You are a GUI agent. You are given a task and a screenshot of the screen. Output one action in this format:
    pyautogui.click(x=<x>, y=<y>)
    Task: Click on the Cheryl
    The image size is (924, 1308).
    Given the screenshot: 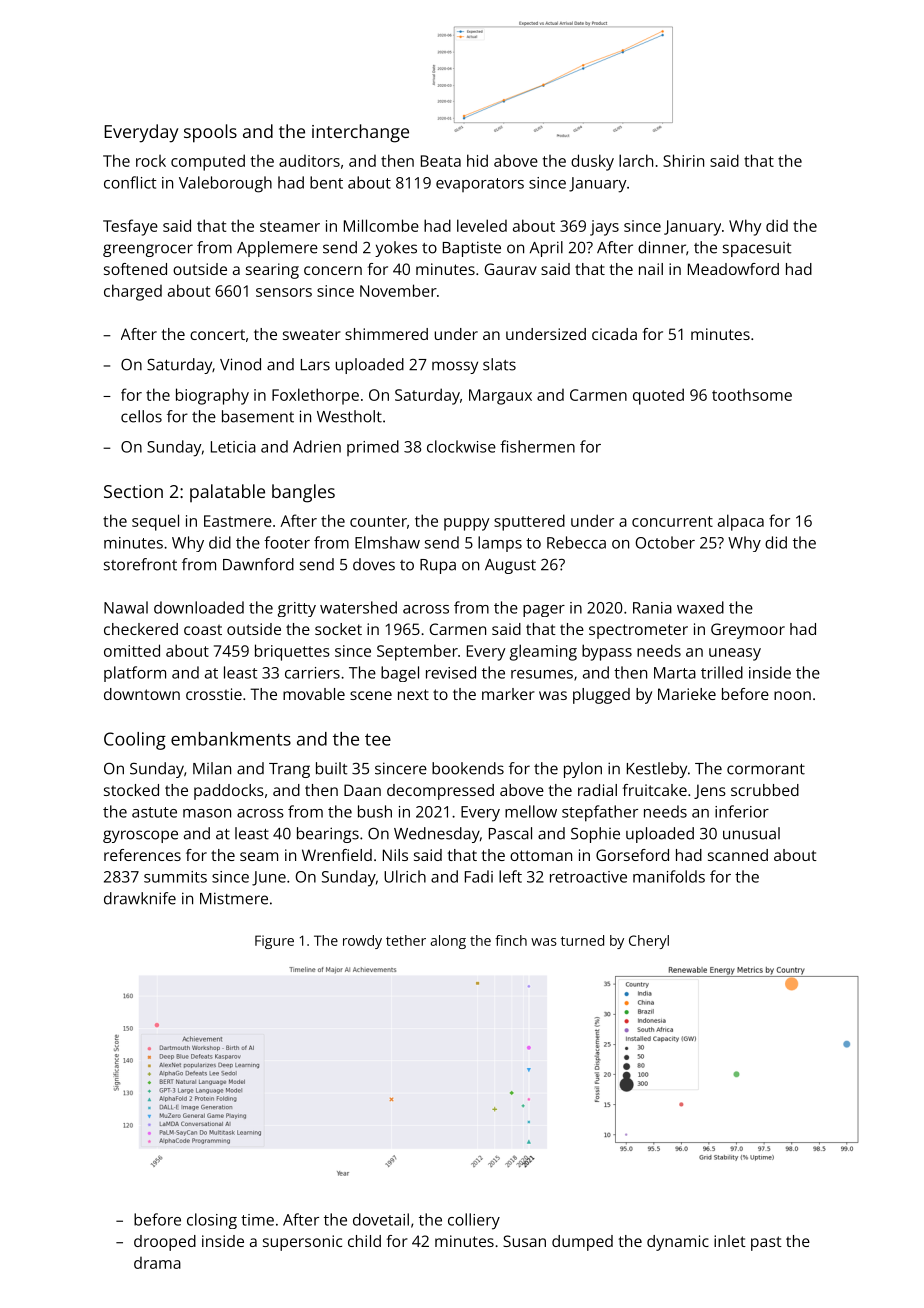 What is the action you would take?
    pyautogui.click(x=649, y=942)
